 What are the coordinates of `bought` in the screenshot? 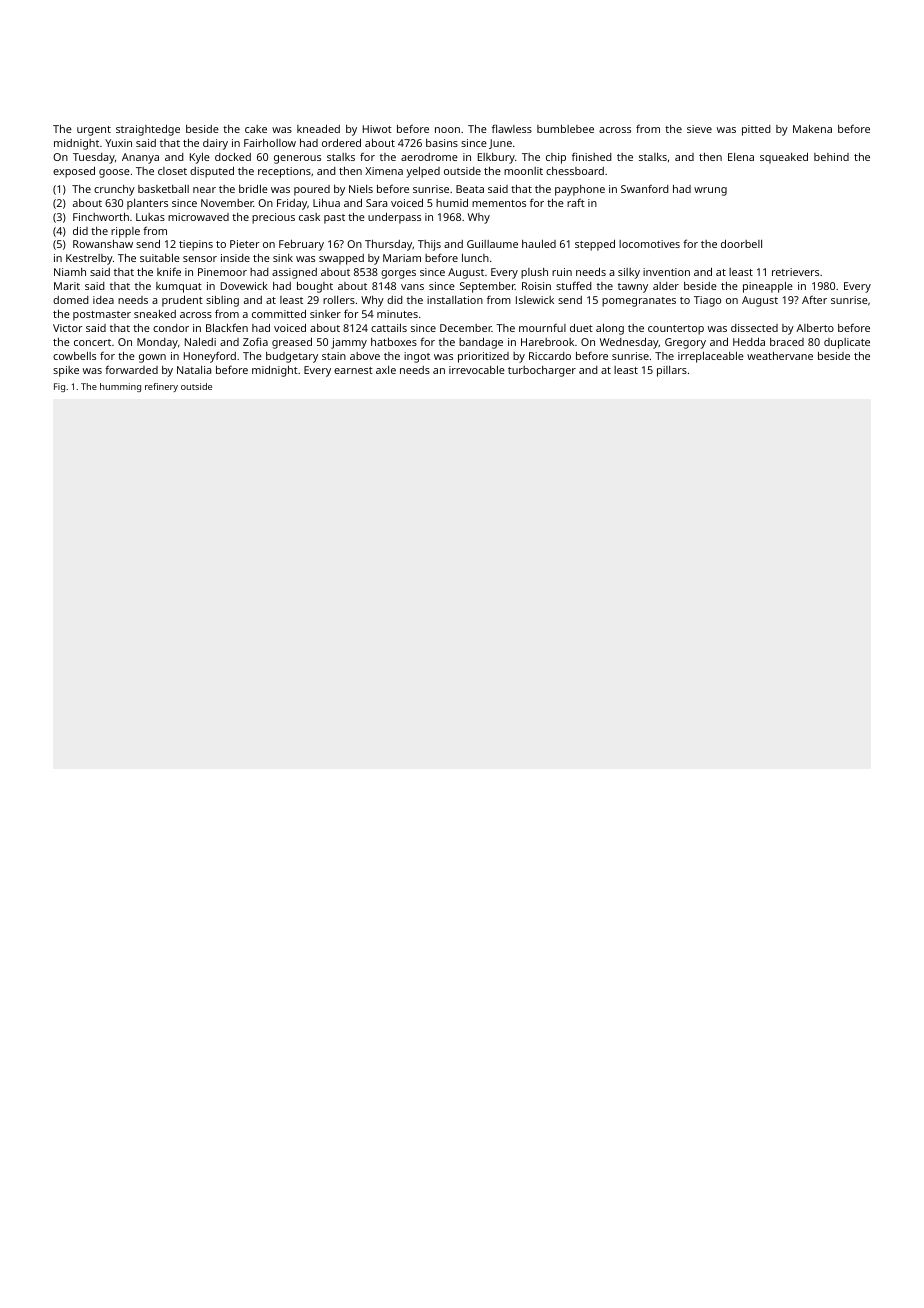 It's located at (315, 287).
